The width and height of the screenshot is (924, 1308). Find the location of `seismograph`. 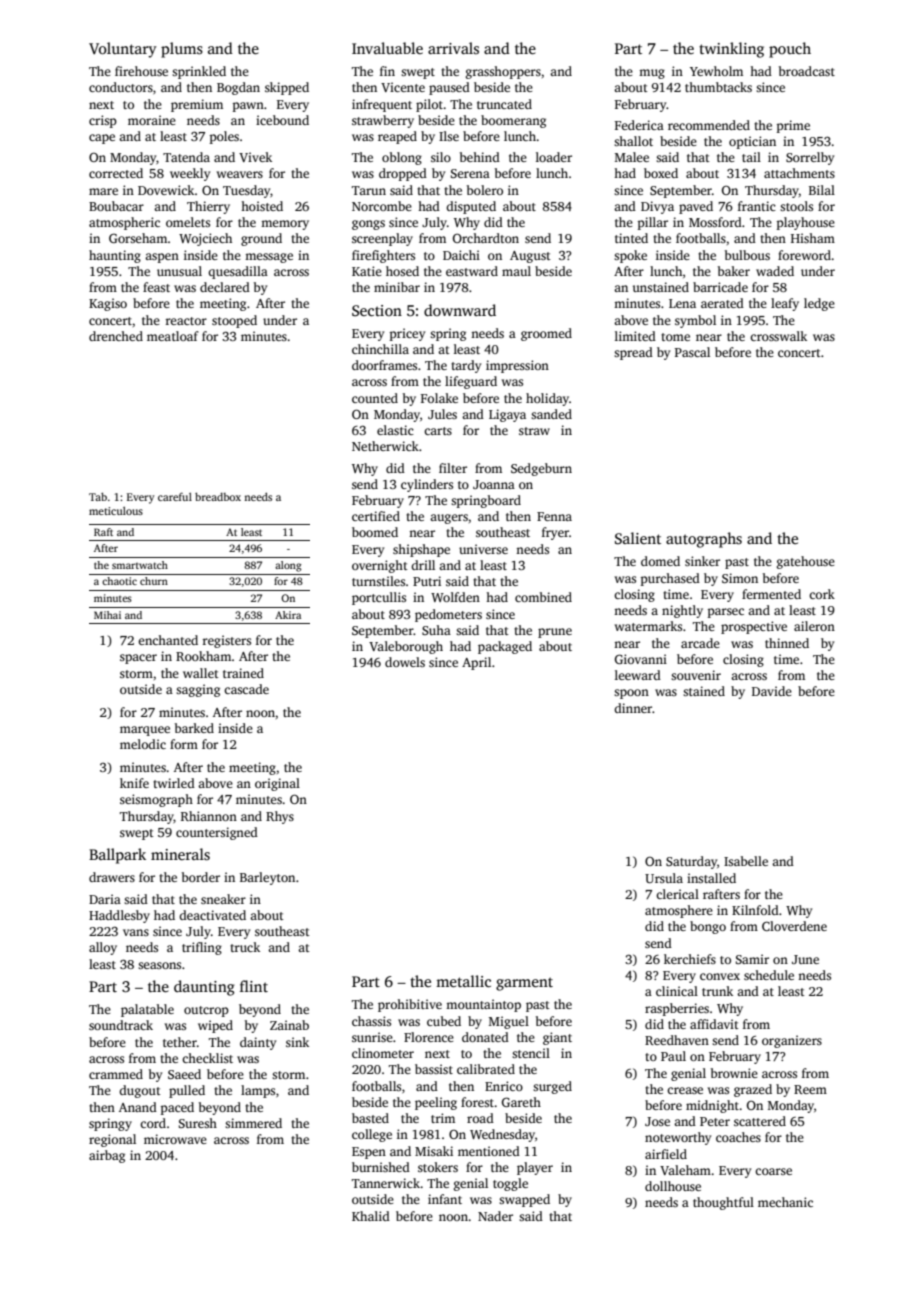

seismograph is located at coordinates (156, 800).
